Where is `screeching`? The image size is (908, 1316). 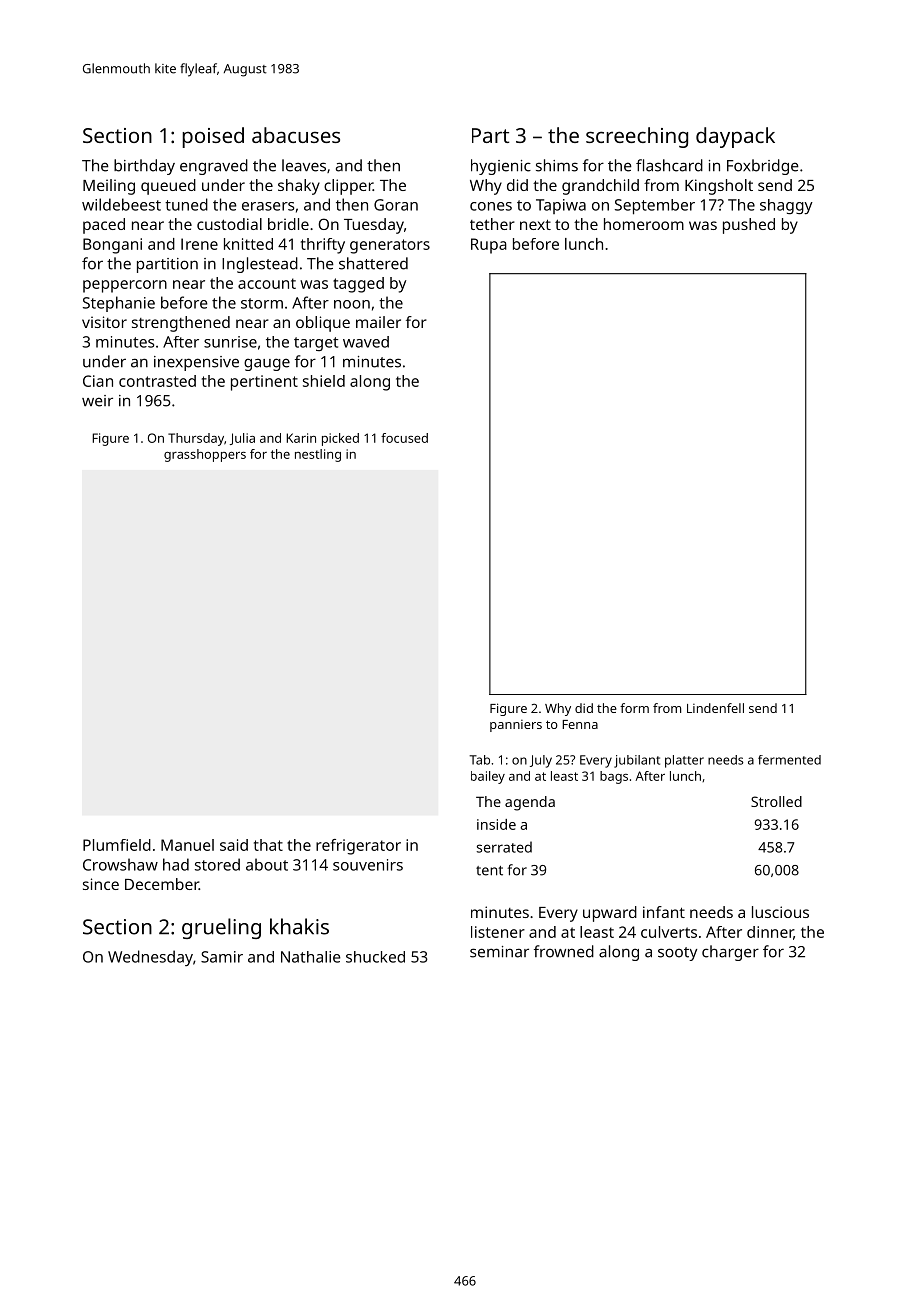 screeching is located at coordinates (637, 137).
